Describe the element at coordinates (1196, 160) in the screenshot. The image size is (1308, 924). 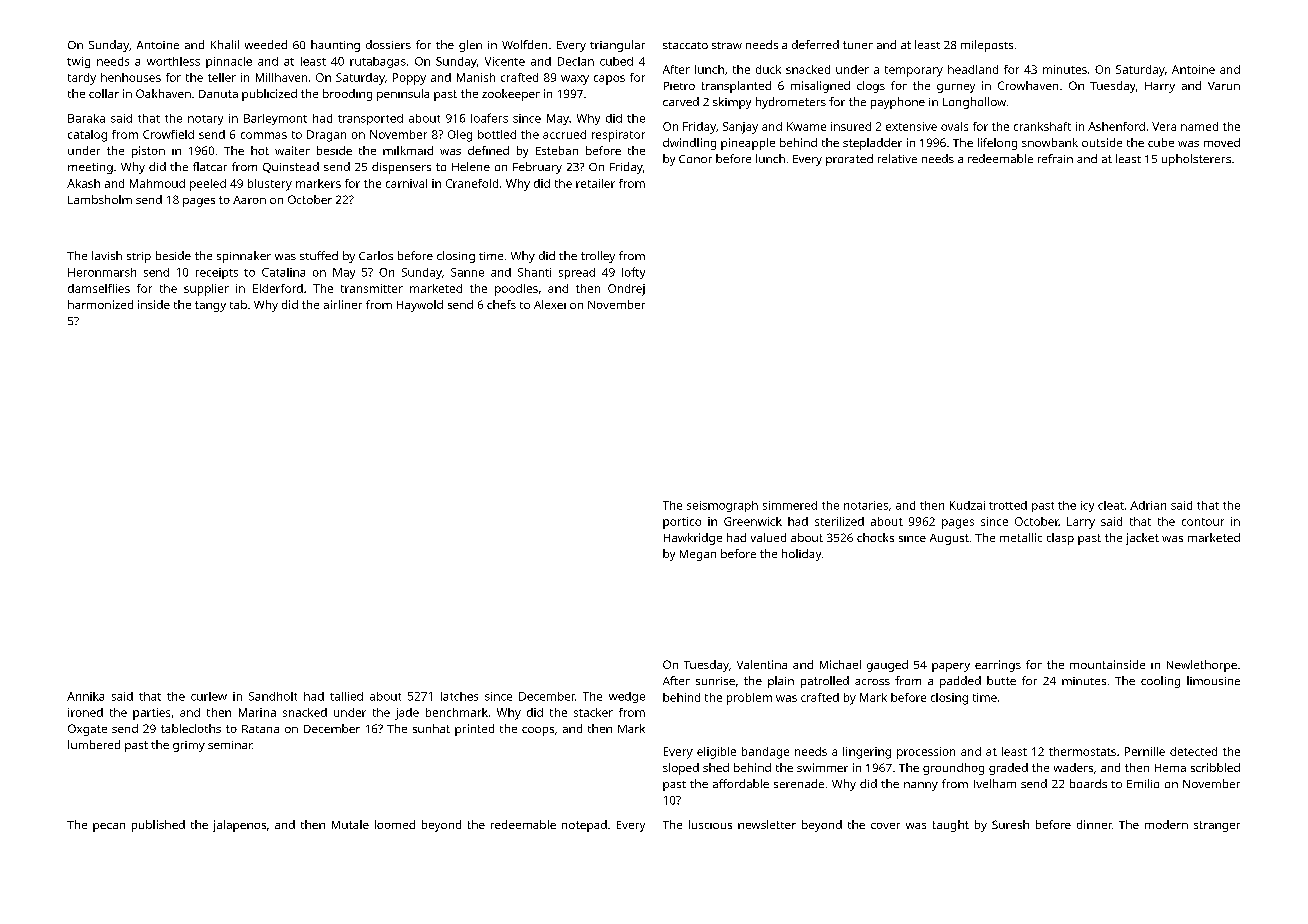
I see `upholsterers` at that location.
